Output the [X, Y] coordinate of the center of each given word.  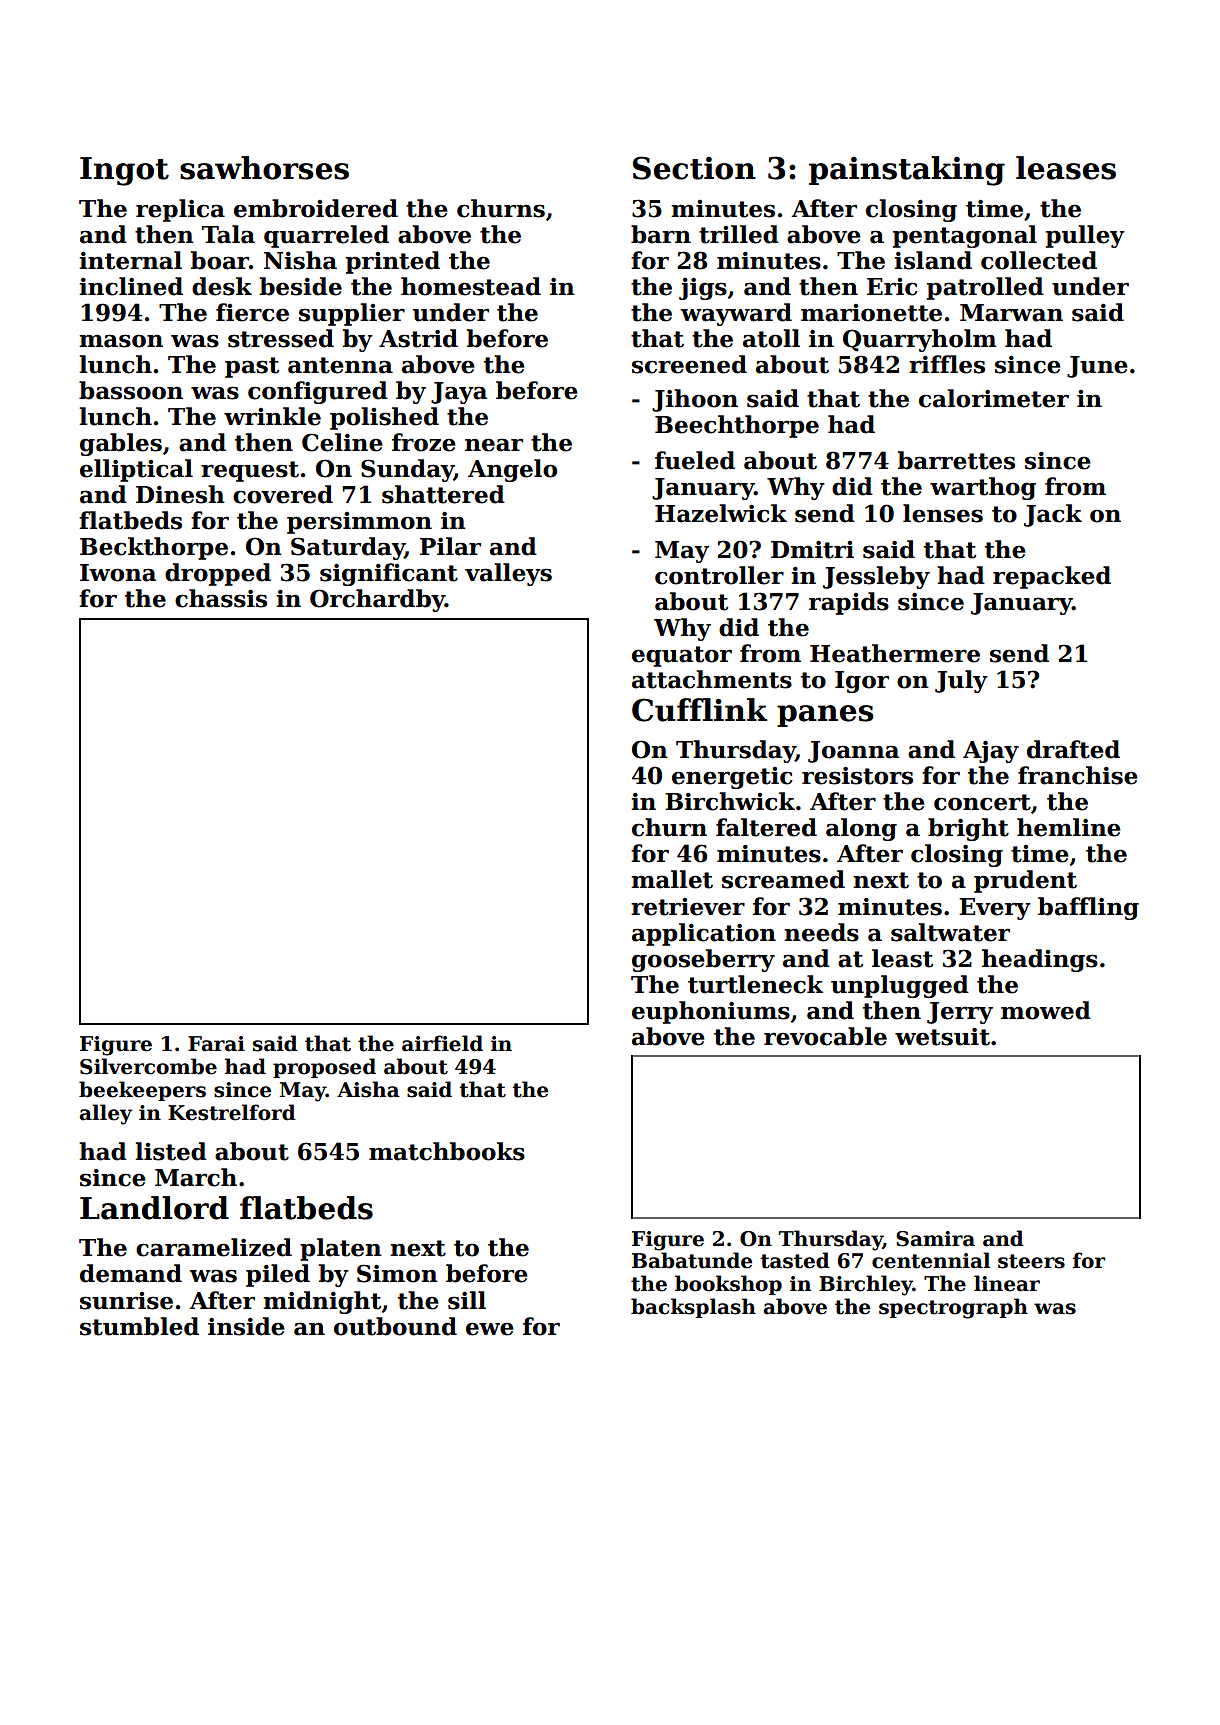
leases [1066, 168]
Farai [216, 1044]
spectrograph [953, 1308]
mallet [672, 879]
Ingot [124, 171]
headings [1040, 960]
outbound [395, 1326]
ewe [490, 1329]
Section [694, 168]
